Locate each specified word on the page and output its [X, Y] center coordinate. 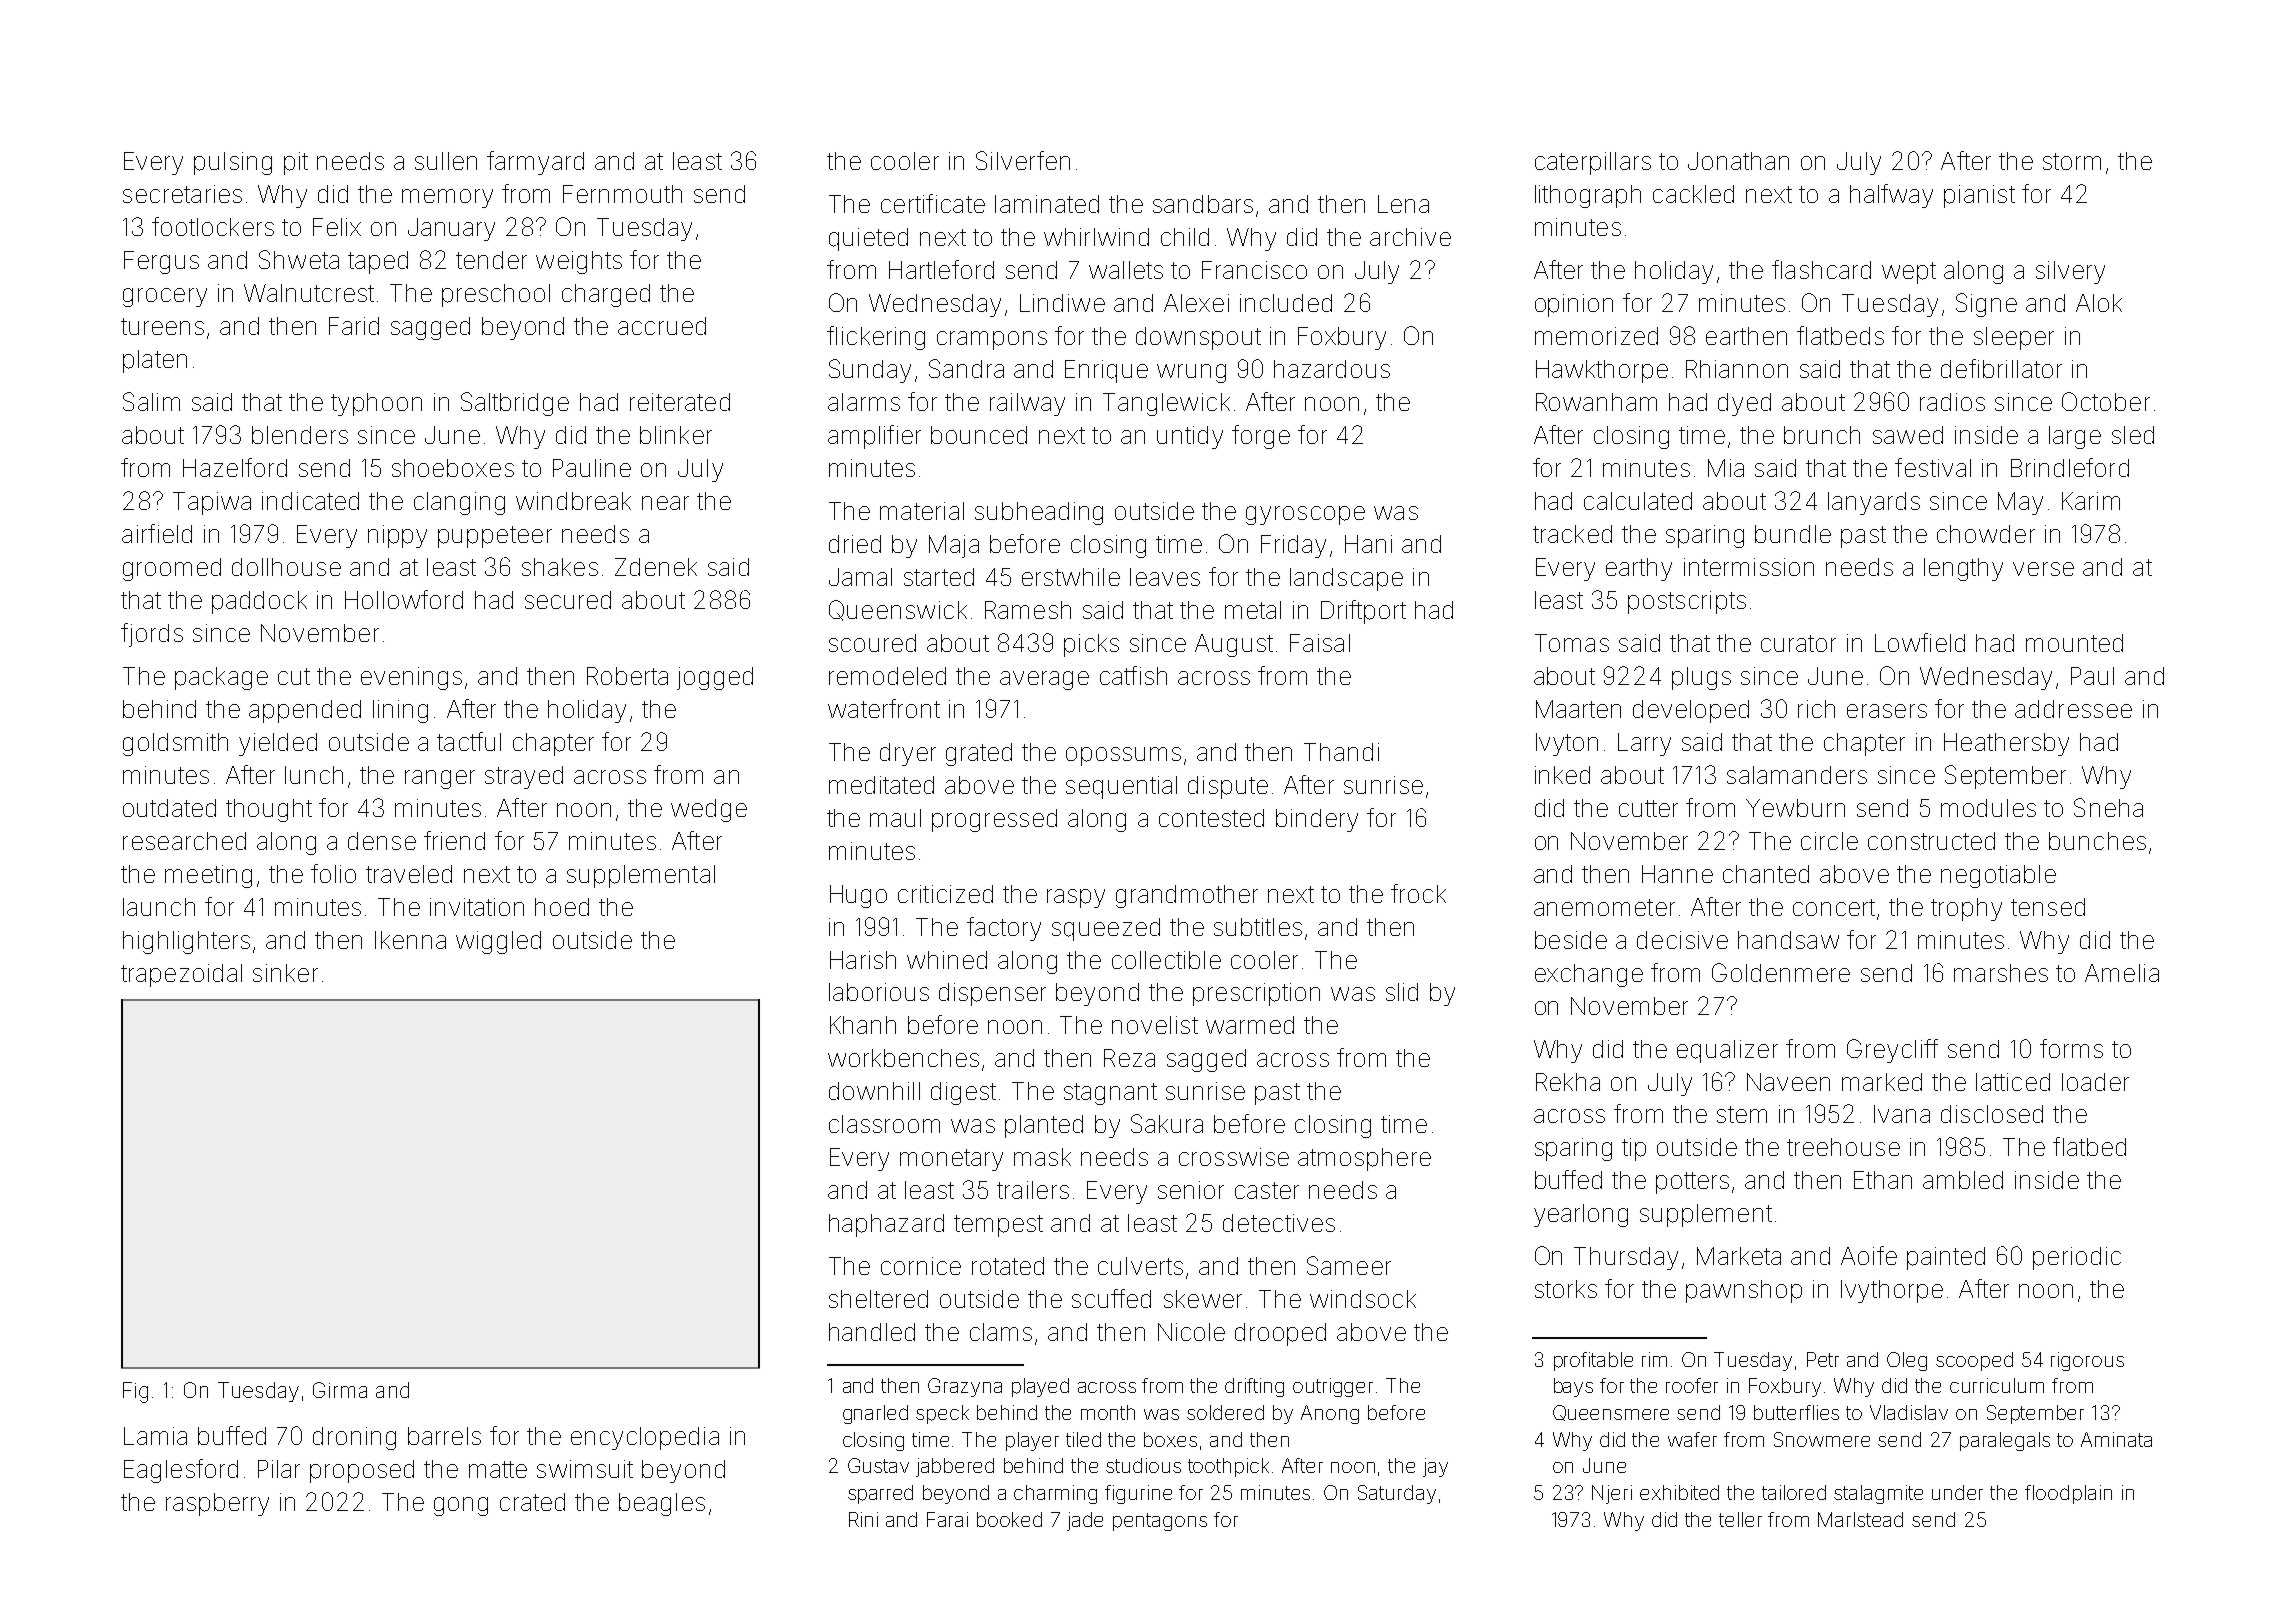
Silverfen [1023, 160]
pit [296, 163]
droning [354, 1438]
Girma [340, 1390]
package [221, 678]
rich [1816, 709]
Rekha [1568, 1082]
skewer [1203, 1299]
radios [1952, 402]
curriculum [1997, 1385]
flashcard [1821, 269]
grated [979, 754]
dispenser [992, 994]
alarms [864, 402]
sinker [285, 973]
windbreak [573, 501]
